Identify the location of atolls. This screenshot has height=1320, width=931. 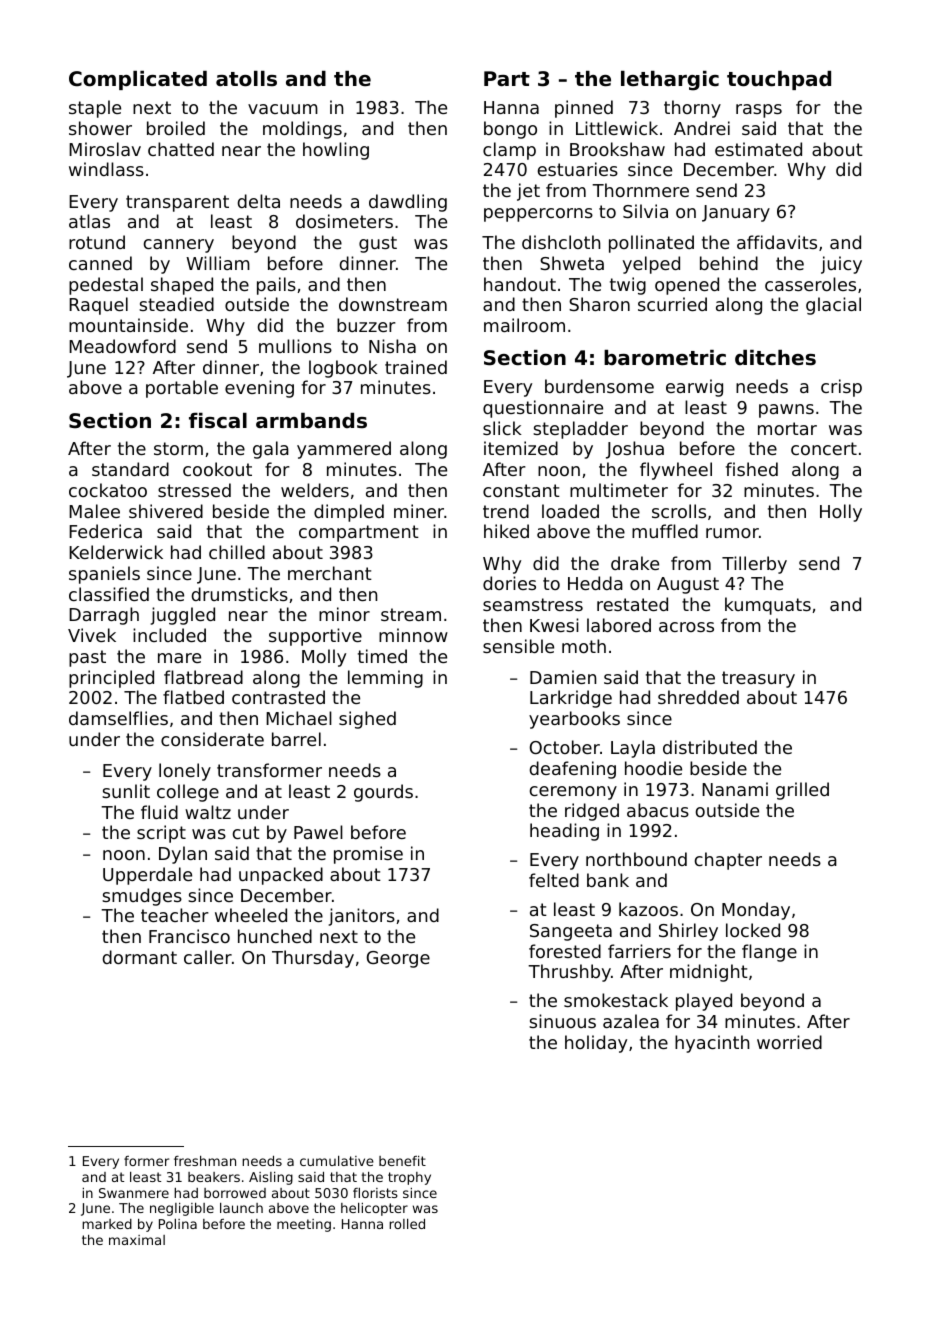
(246, 79).
